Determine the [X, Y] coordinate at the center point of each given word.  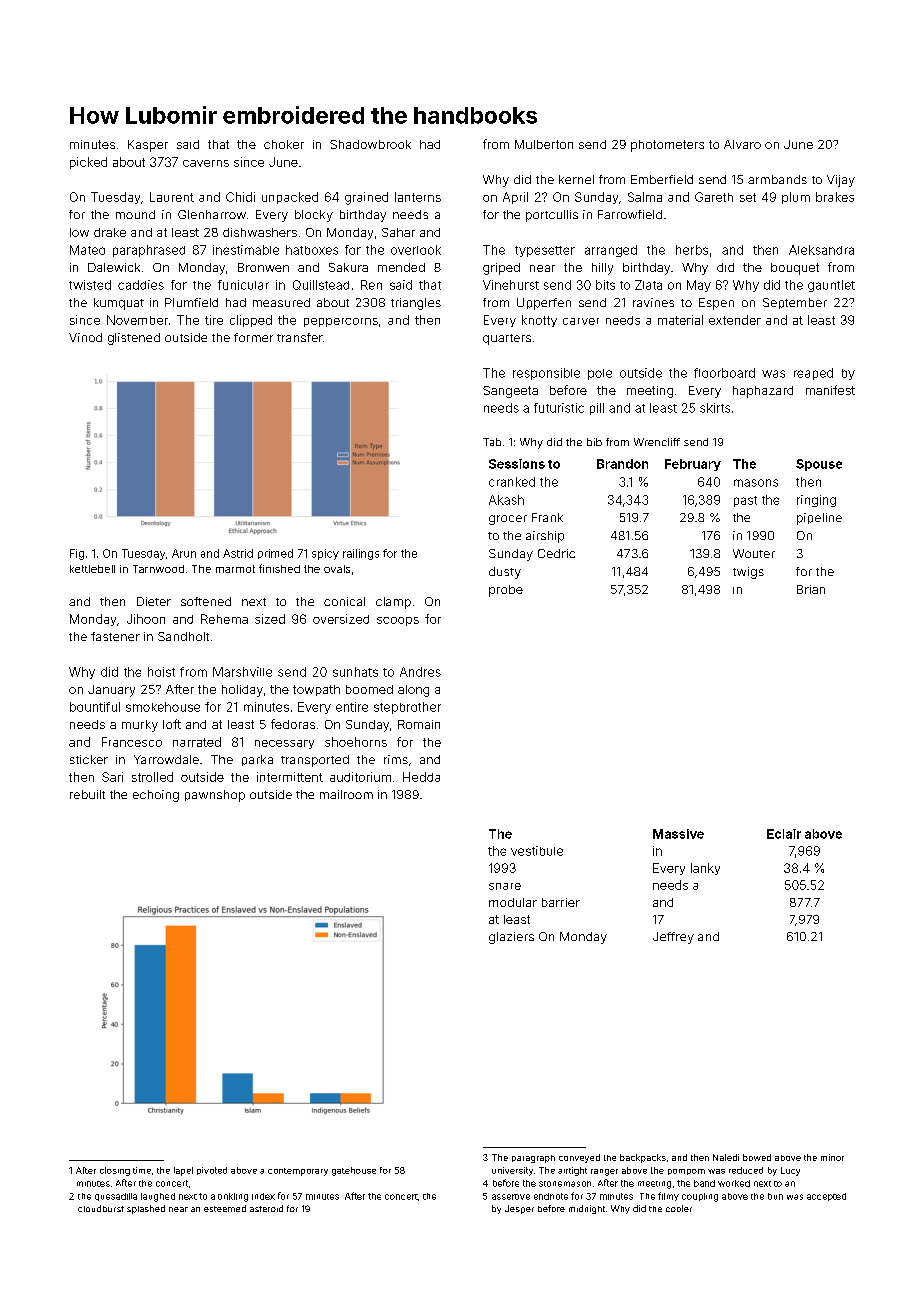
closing [115, 1171]
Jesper [519, 1209]
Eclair [784, 834]
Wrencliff [657, 442]
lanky [705, 869]
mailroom [346, 794]
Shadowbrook [370, 144]
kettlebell [92, 569]
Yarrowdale [166, 759]
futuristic [559, 408]
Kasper [148, 146]
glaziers [511, 938]
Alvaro [742, 144]
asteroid [266, 1208]
